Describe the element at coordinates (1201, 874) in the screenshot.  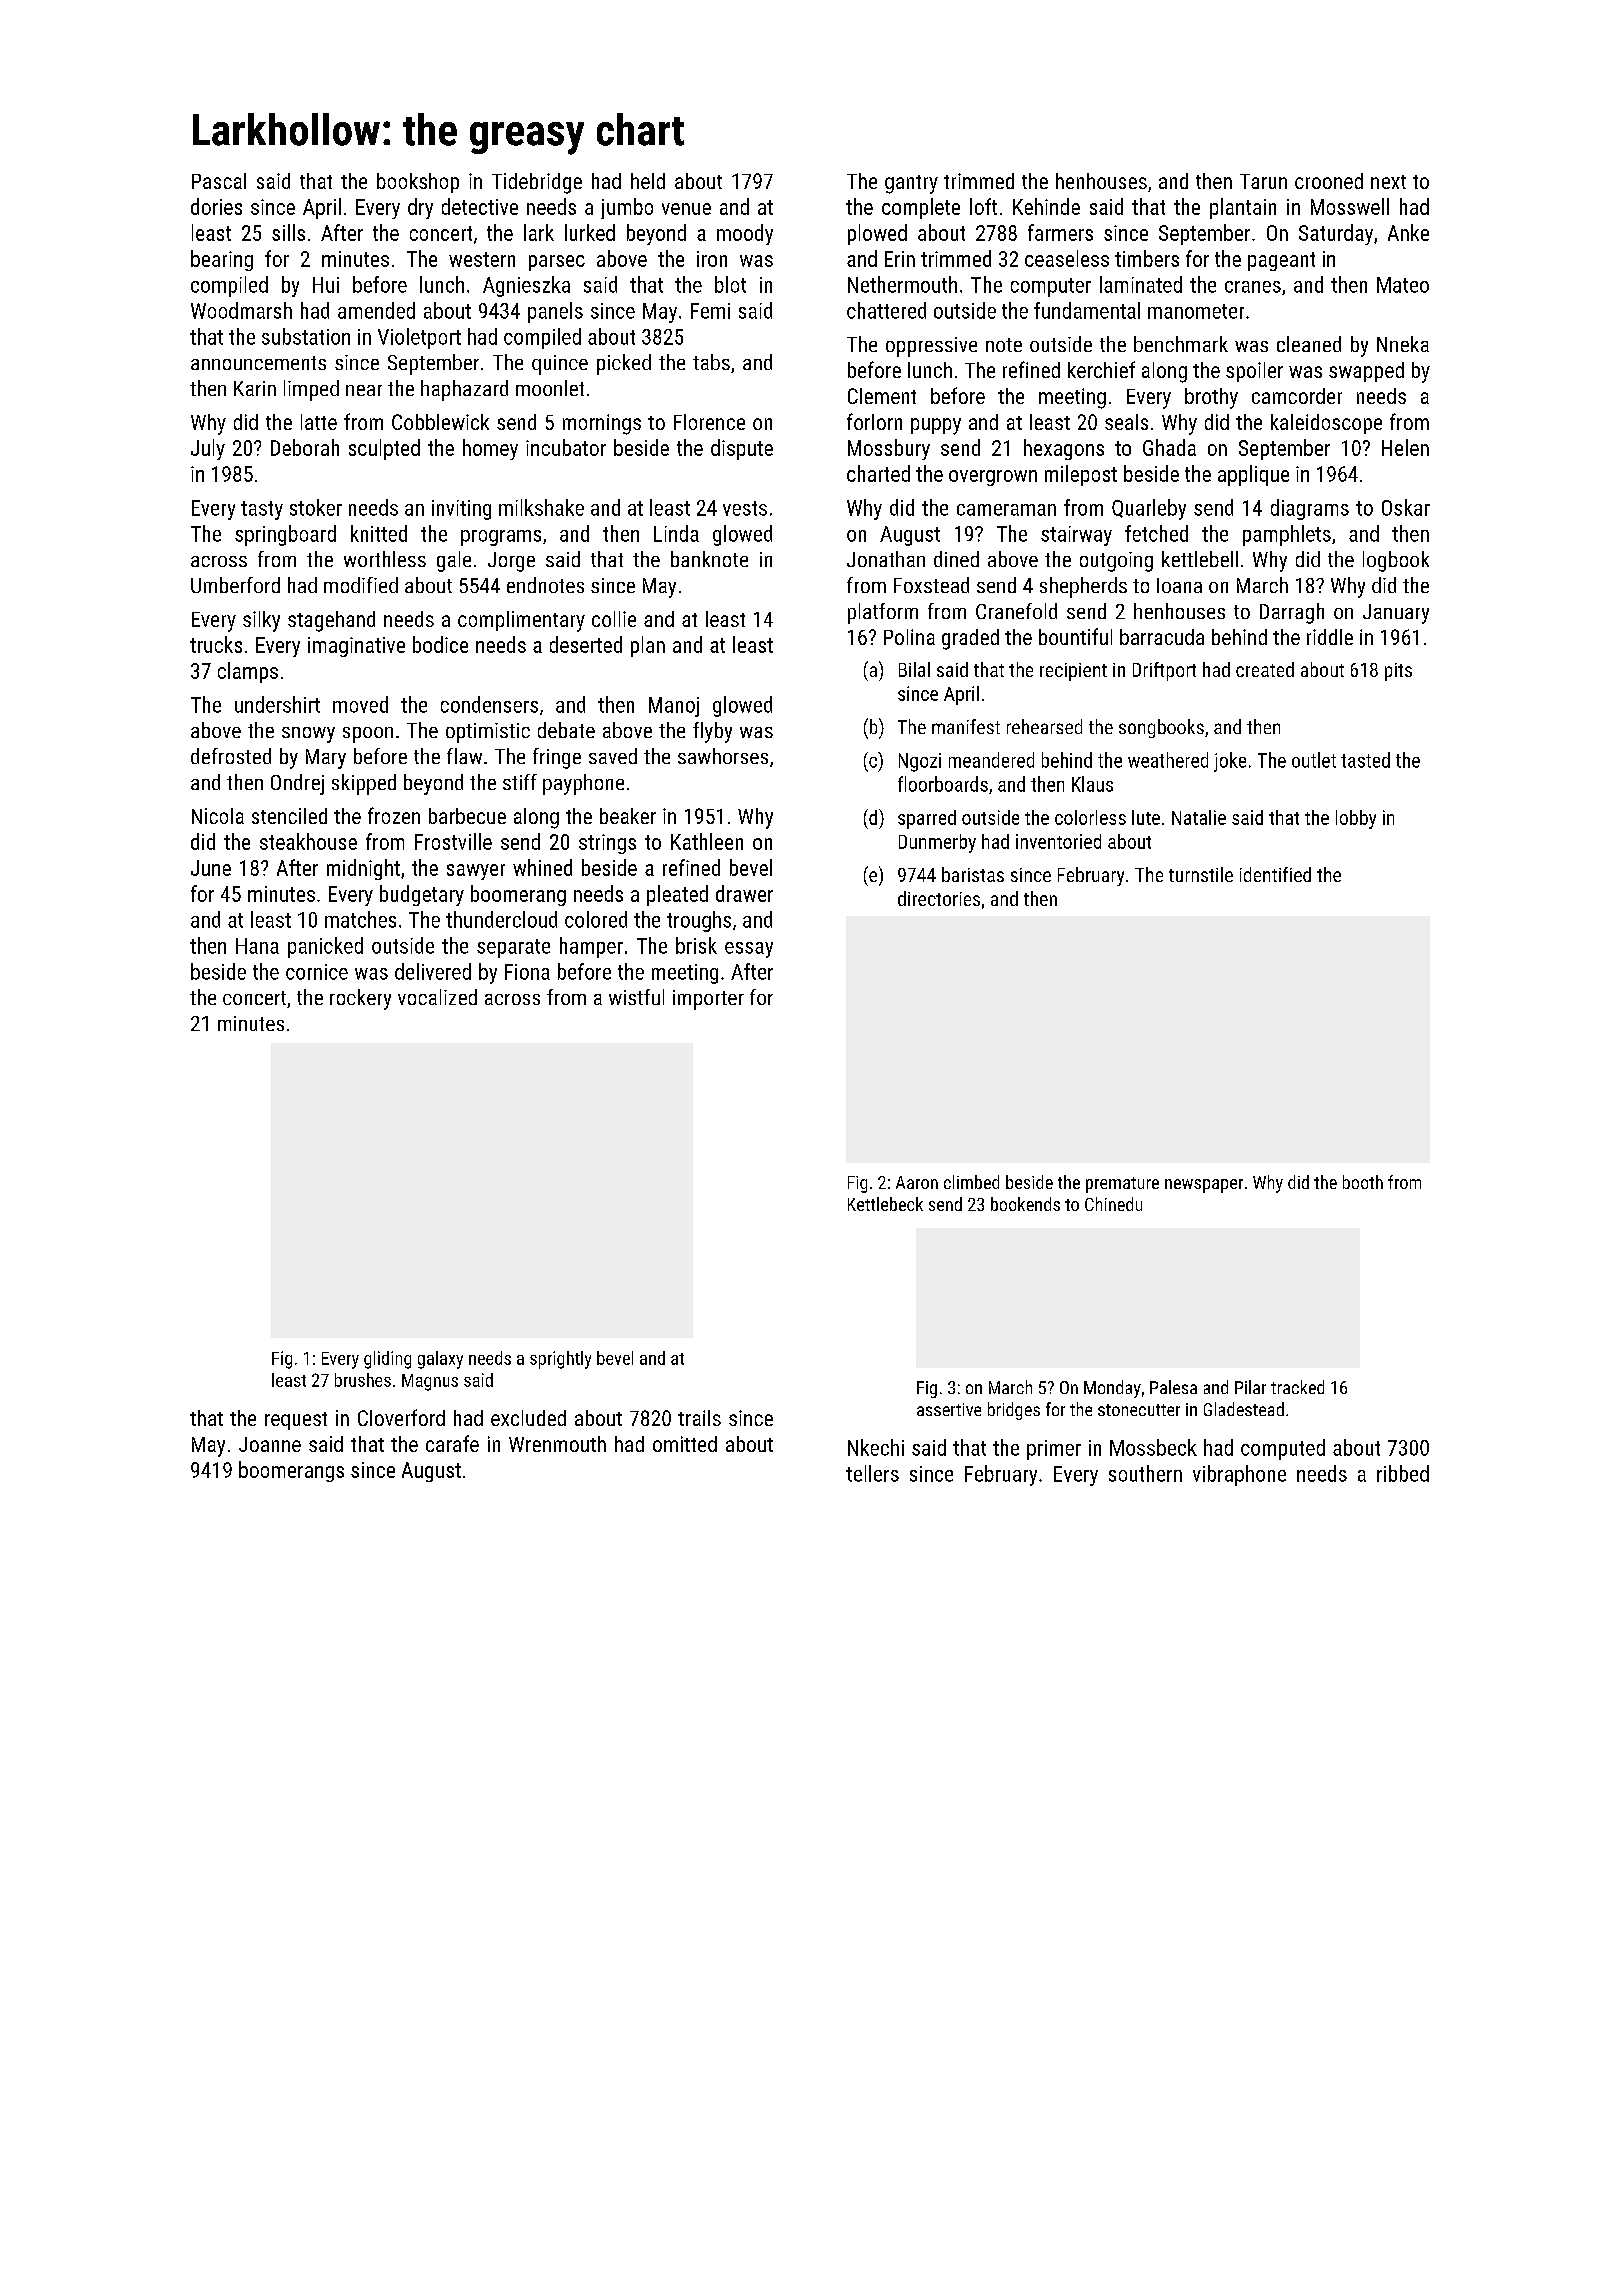
I see `turnstile` at that location.
